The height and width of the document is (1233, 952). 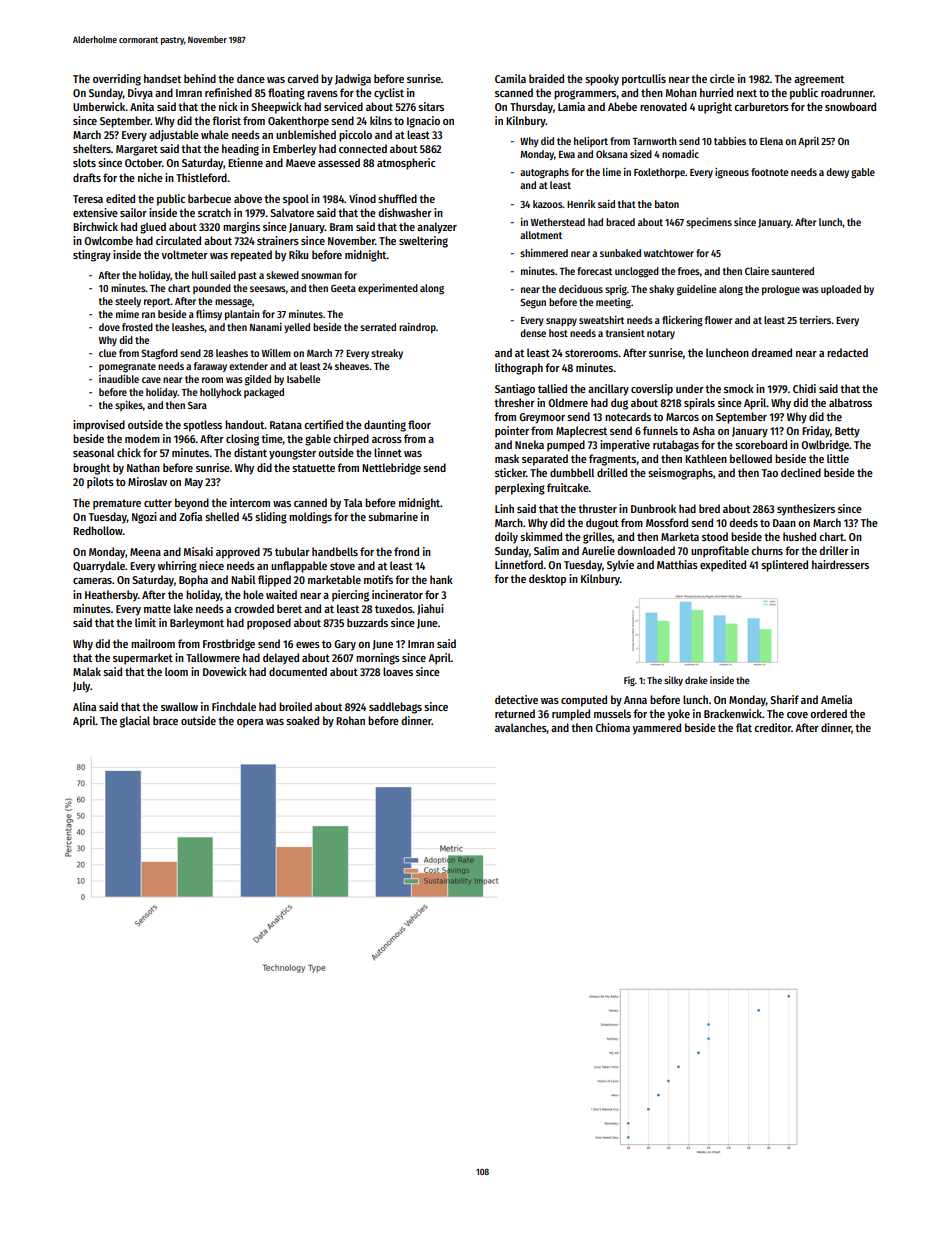 I want to click on carved, so click(x=302, y=78).
